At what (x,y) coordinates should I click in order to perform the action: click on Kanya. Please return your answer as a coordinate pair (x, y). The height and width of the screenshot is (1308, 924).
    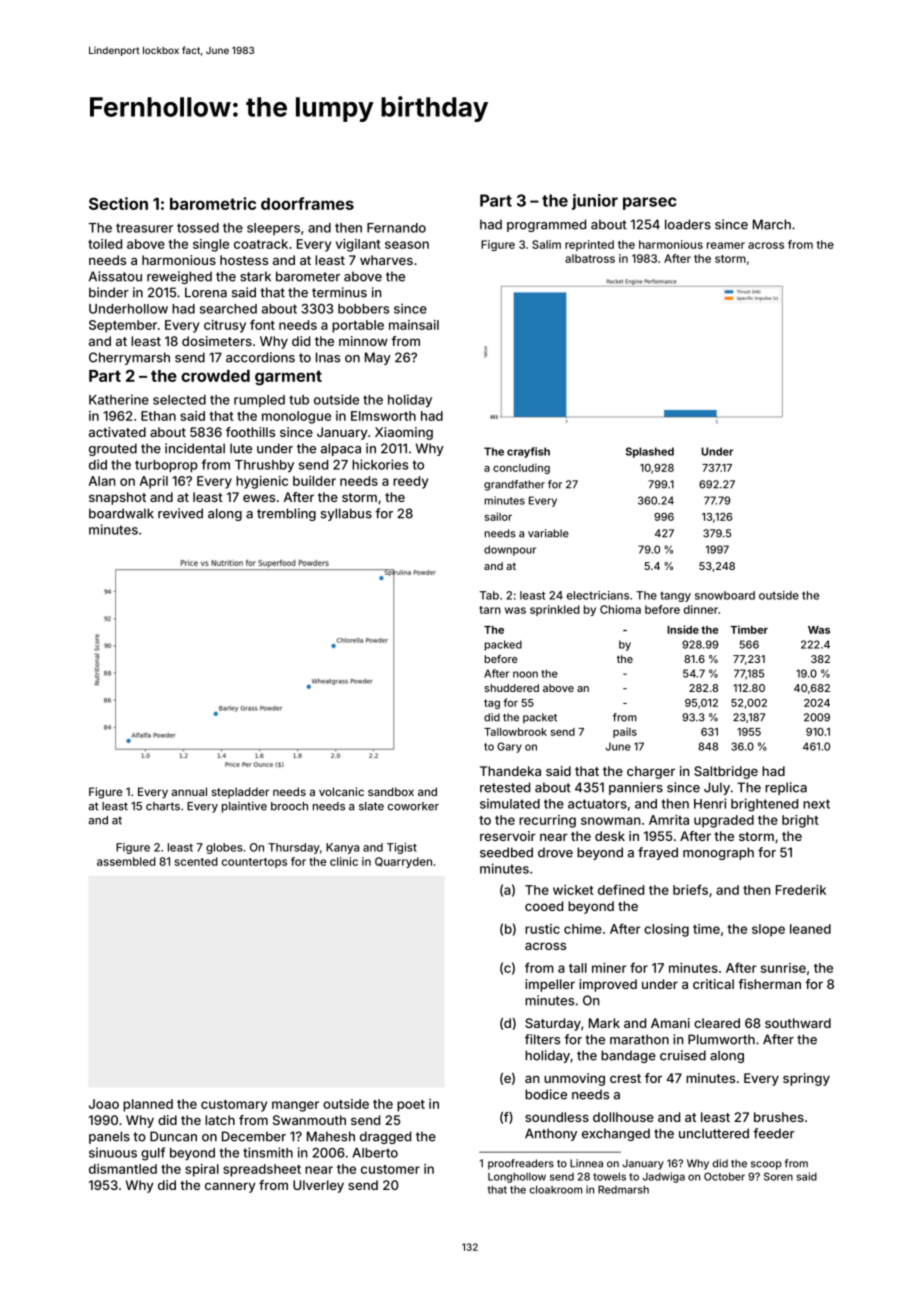
    Looking at the image, I should click on (342, 848).
